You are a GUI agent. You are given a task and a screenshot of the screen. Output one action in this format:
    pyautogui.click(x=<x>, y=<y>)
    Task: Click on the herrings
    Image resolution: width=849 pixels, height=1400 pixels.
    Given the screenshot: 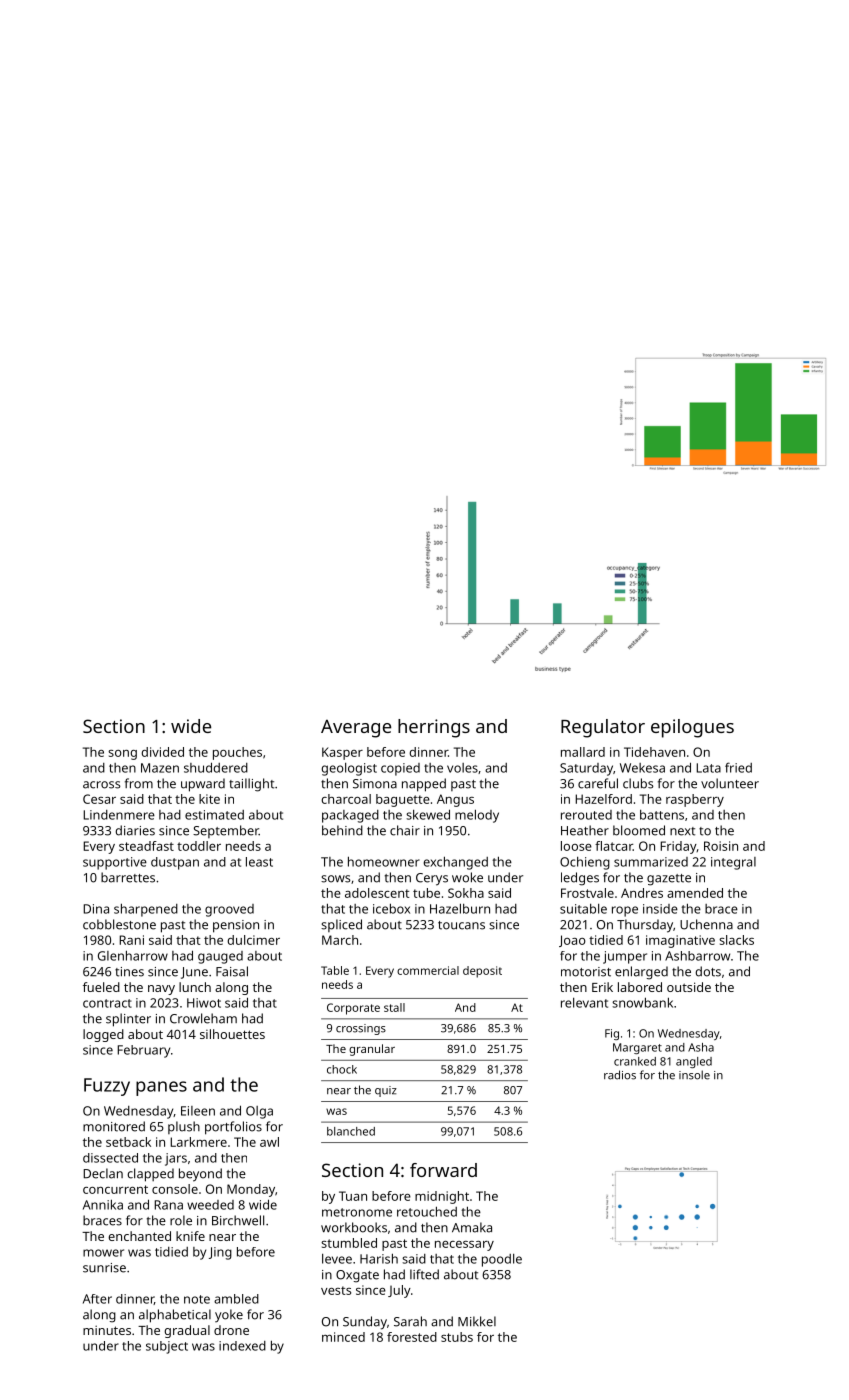 What is the action you would take?
    pyautogui.click(x=434, y=728)
